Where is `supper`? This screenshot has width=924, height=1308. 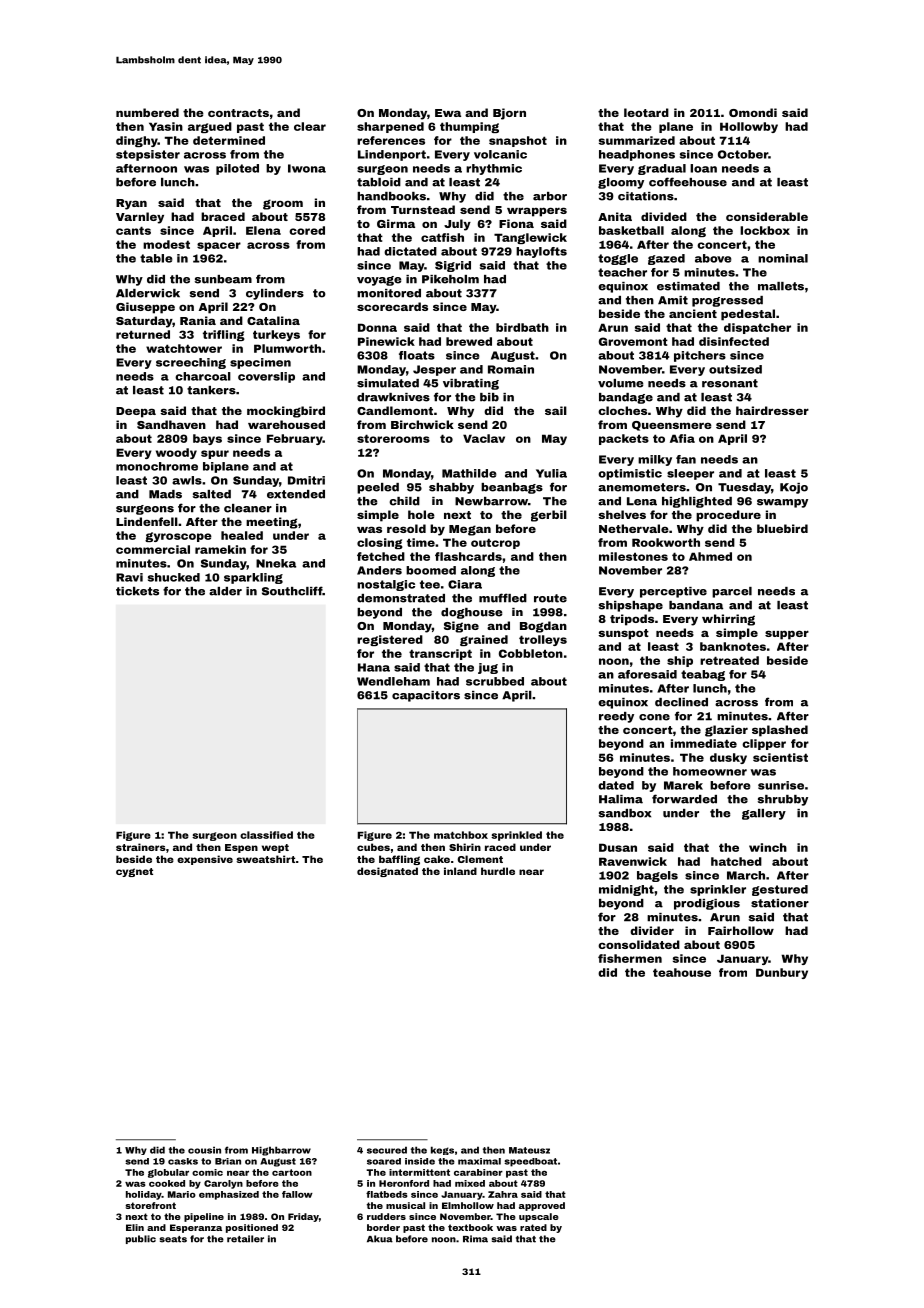
supper is located at coordinates (787, 635).
